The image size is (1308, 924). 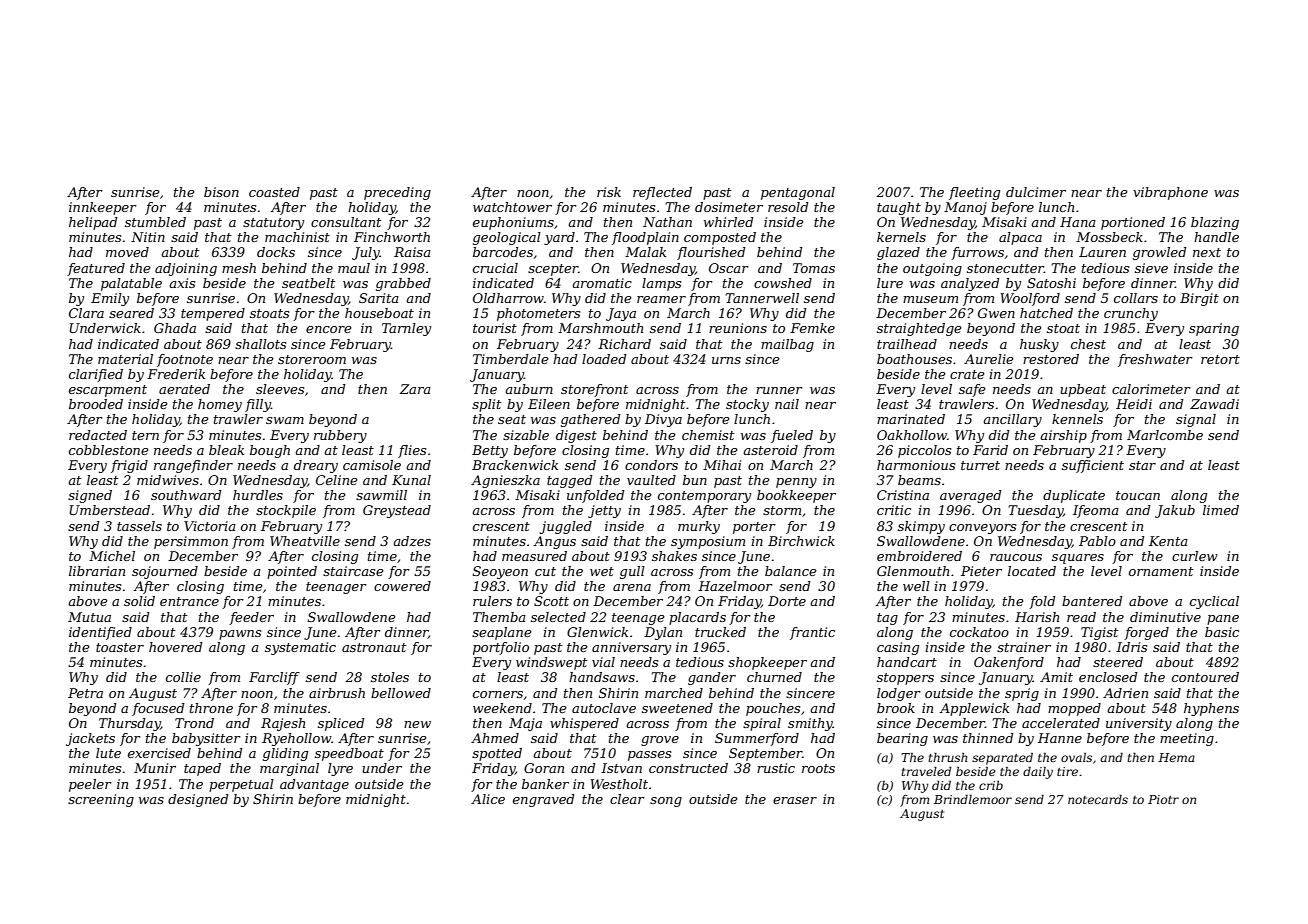 What do you see at coordinates (101, 800) in the image?
I see `screening` at bounding box center [101, 800].
